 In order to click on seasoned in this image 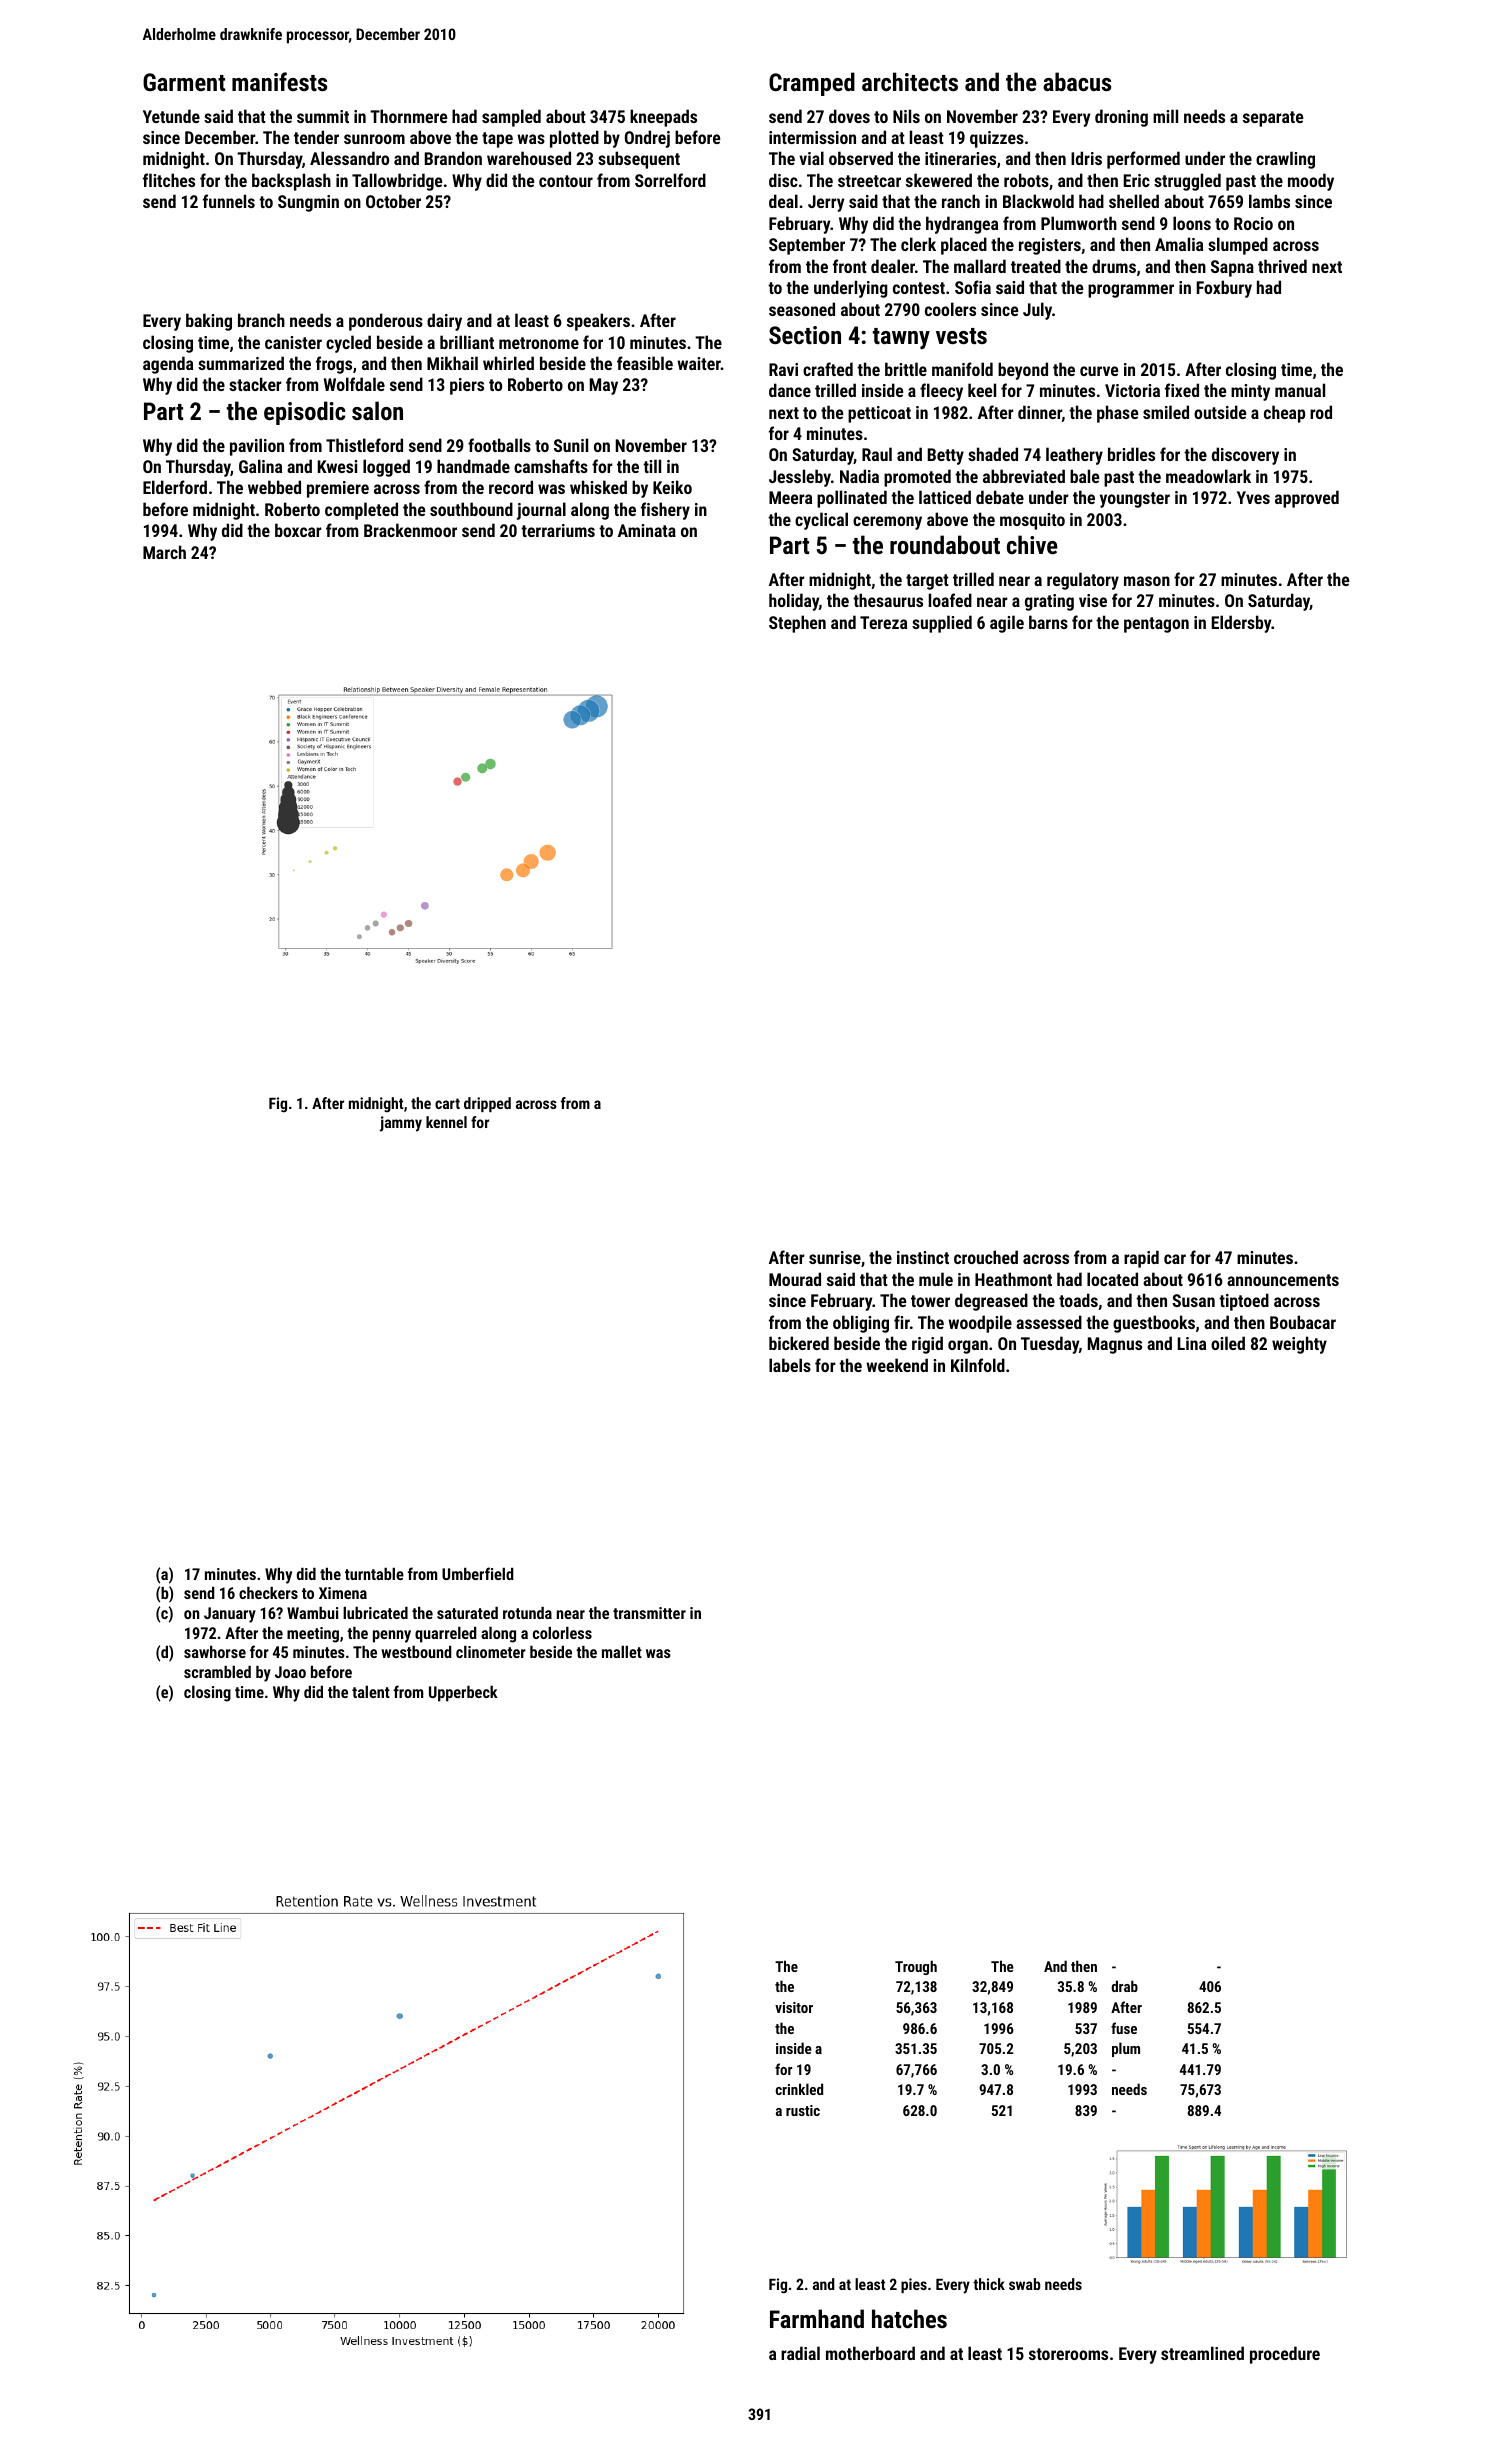, I will do `click(802, 309)`.
